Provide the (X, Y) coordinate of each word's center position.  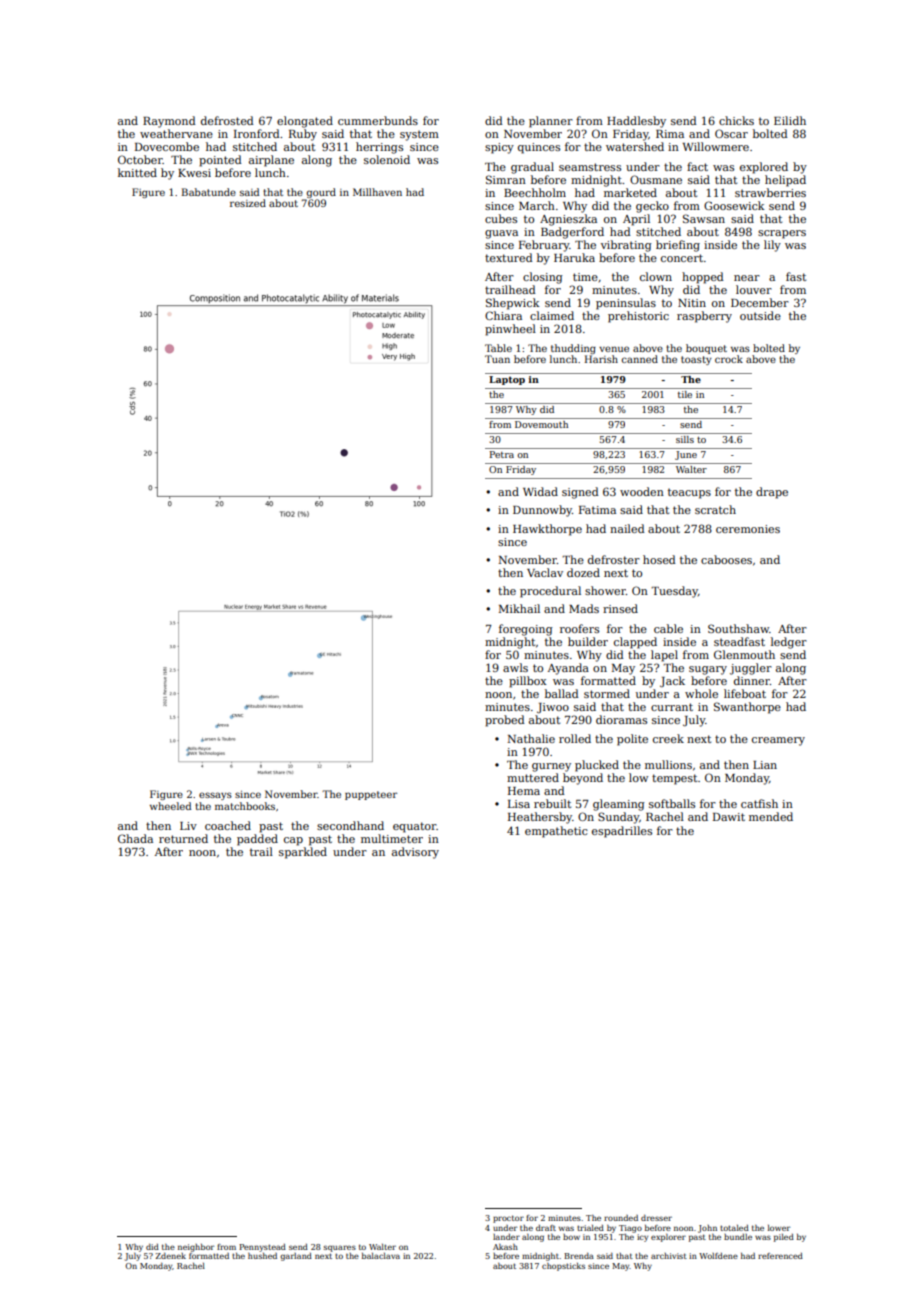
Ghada (135, 838)
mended (771, 816)
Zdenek (171, 1256)
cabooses (726, 559)
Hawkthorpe (547, 530)
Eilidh (790, 120)
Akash (505, 1247)
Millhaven (377, 192)
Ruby (303, 135)
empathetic (556, 832)
